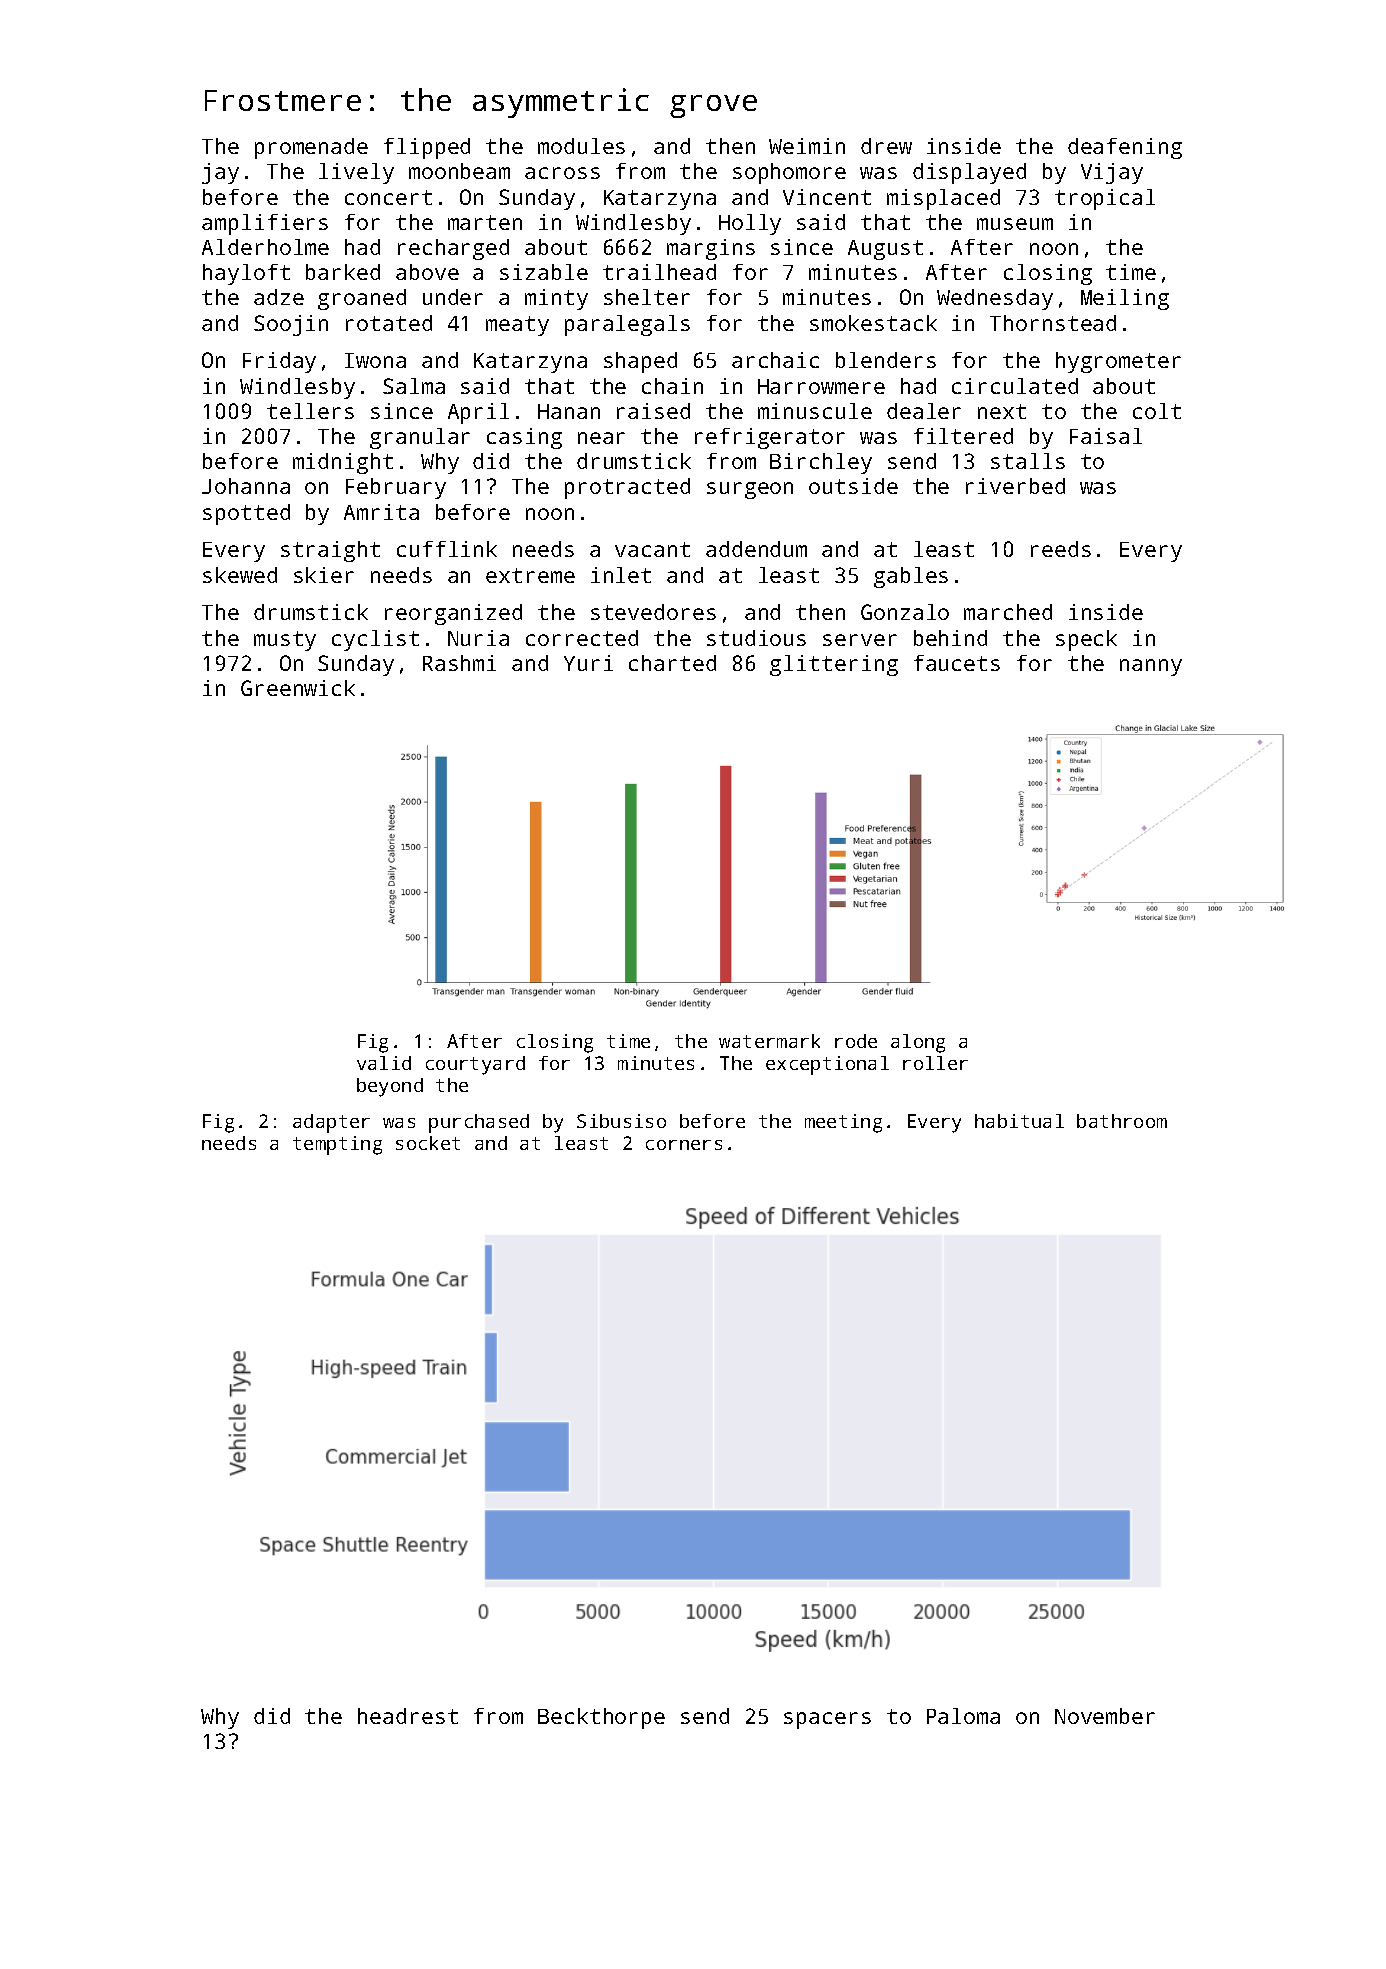  What do you see at coordinates (843, 1123) in the screenshot?
I see `meeting` at bounding box center [843, 1123].
